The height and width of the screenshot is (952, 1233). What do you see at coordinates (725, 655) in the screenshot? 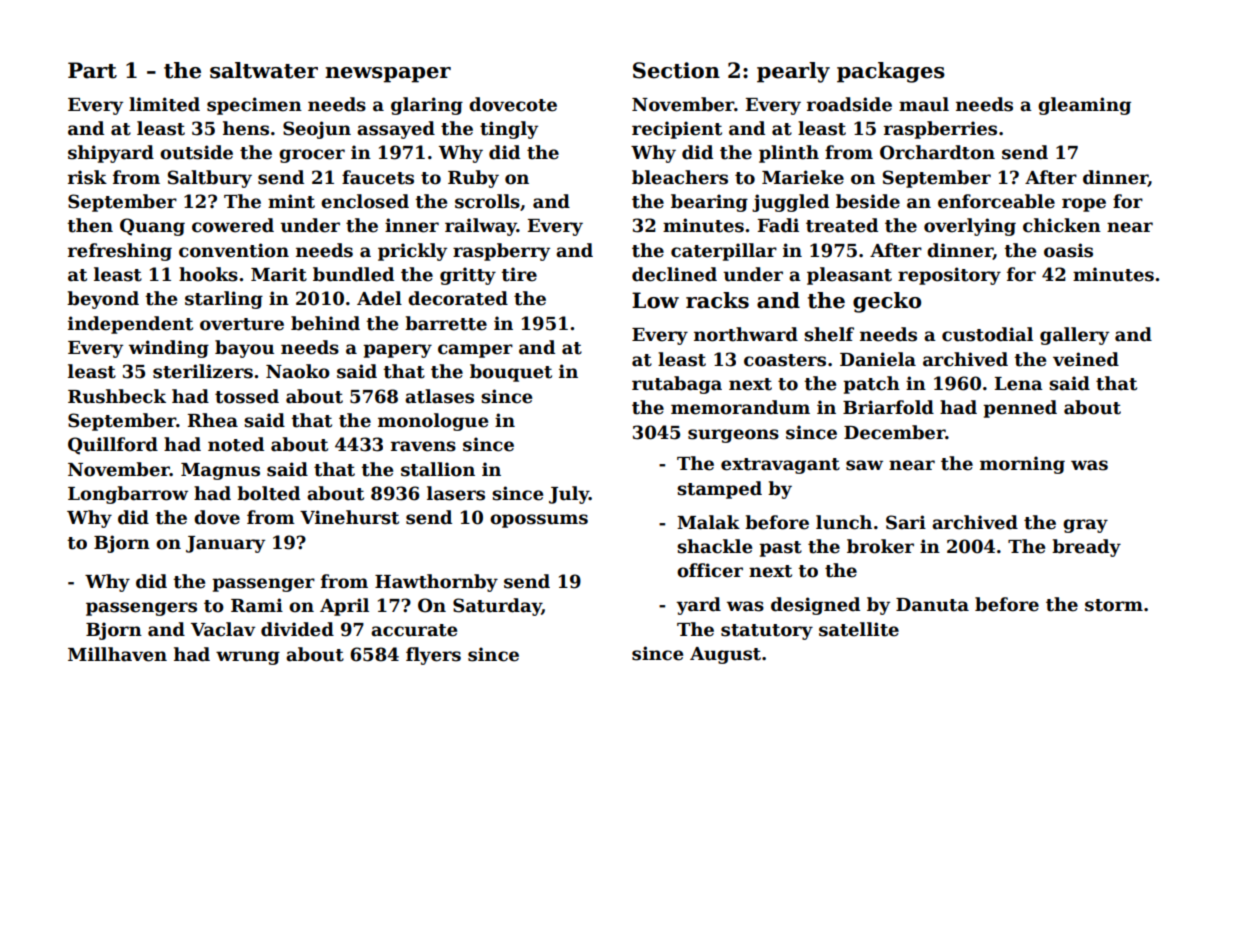
I see `August` at bounding box center [725, 655].
